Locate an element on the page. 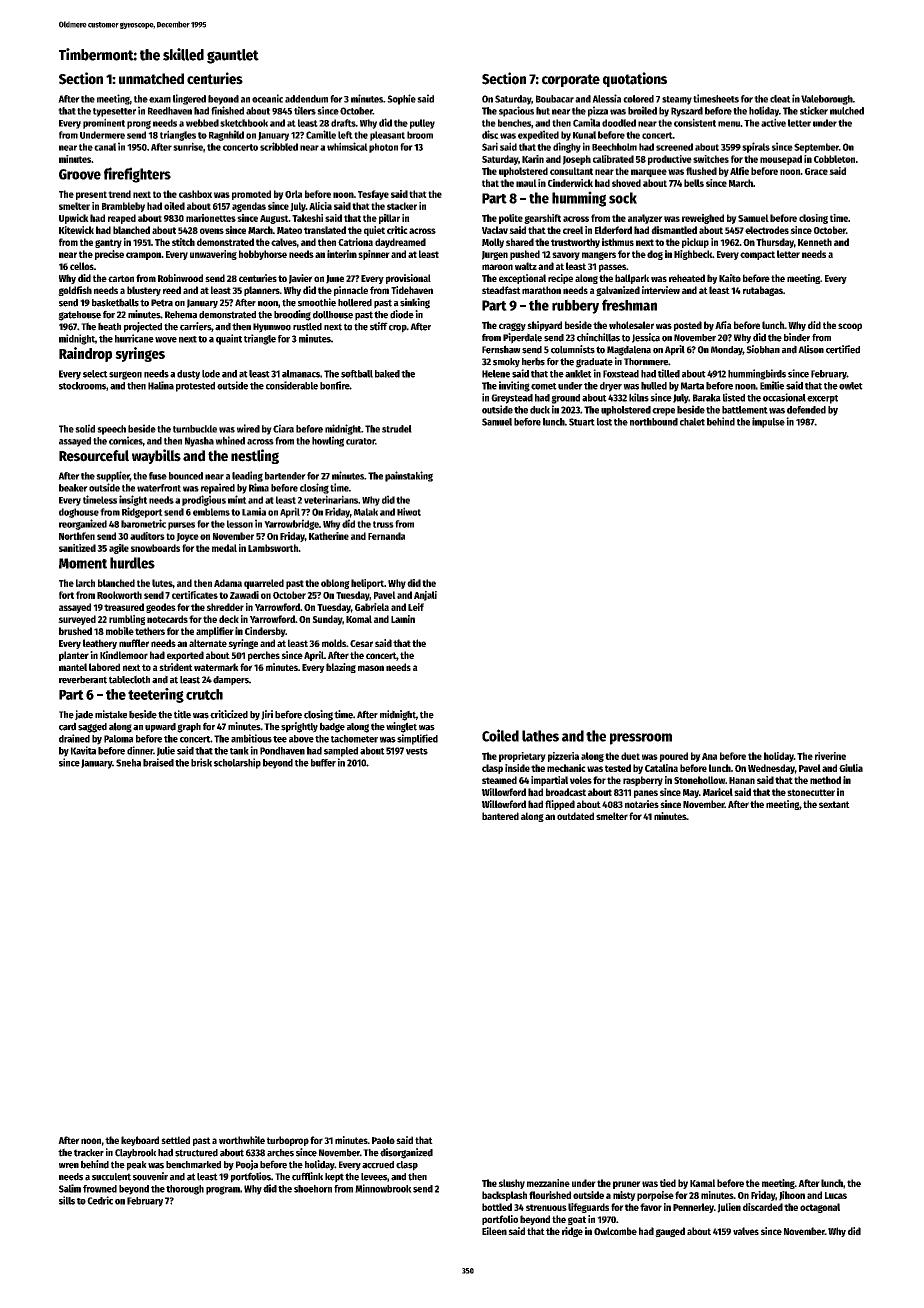 This document has width=924, height=1308. thorough is located at coordinates (185, 1190).
